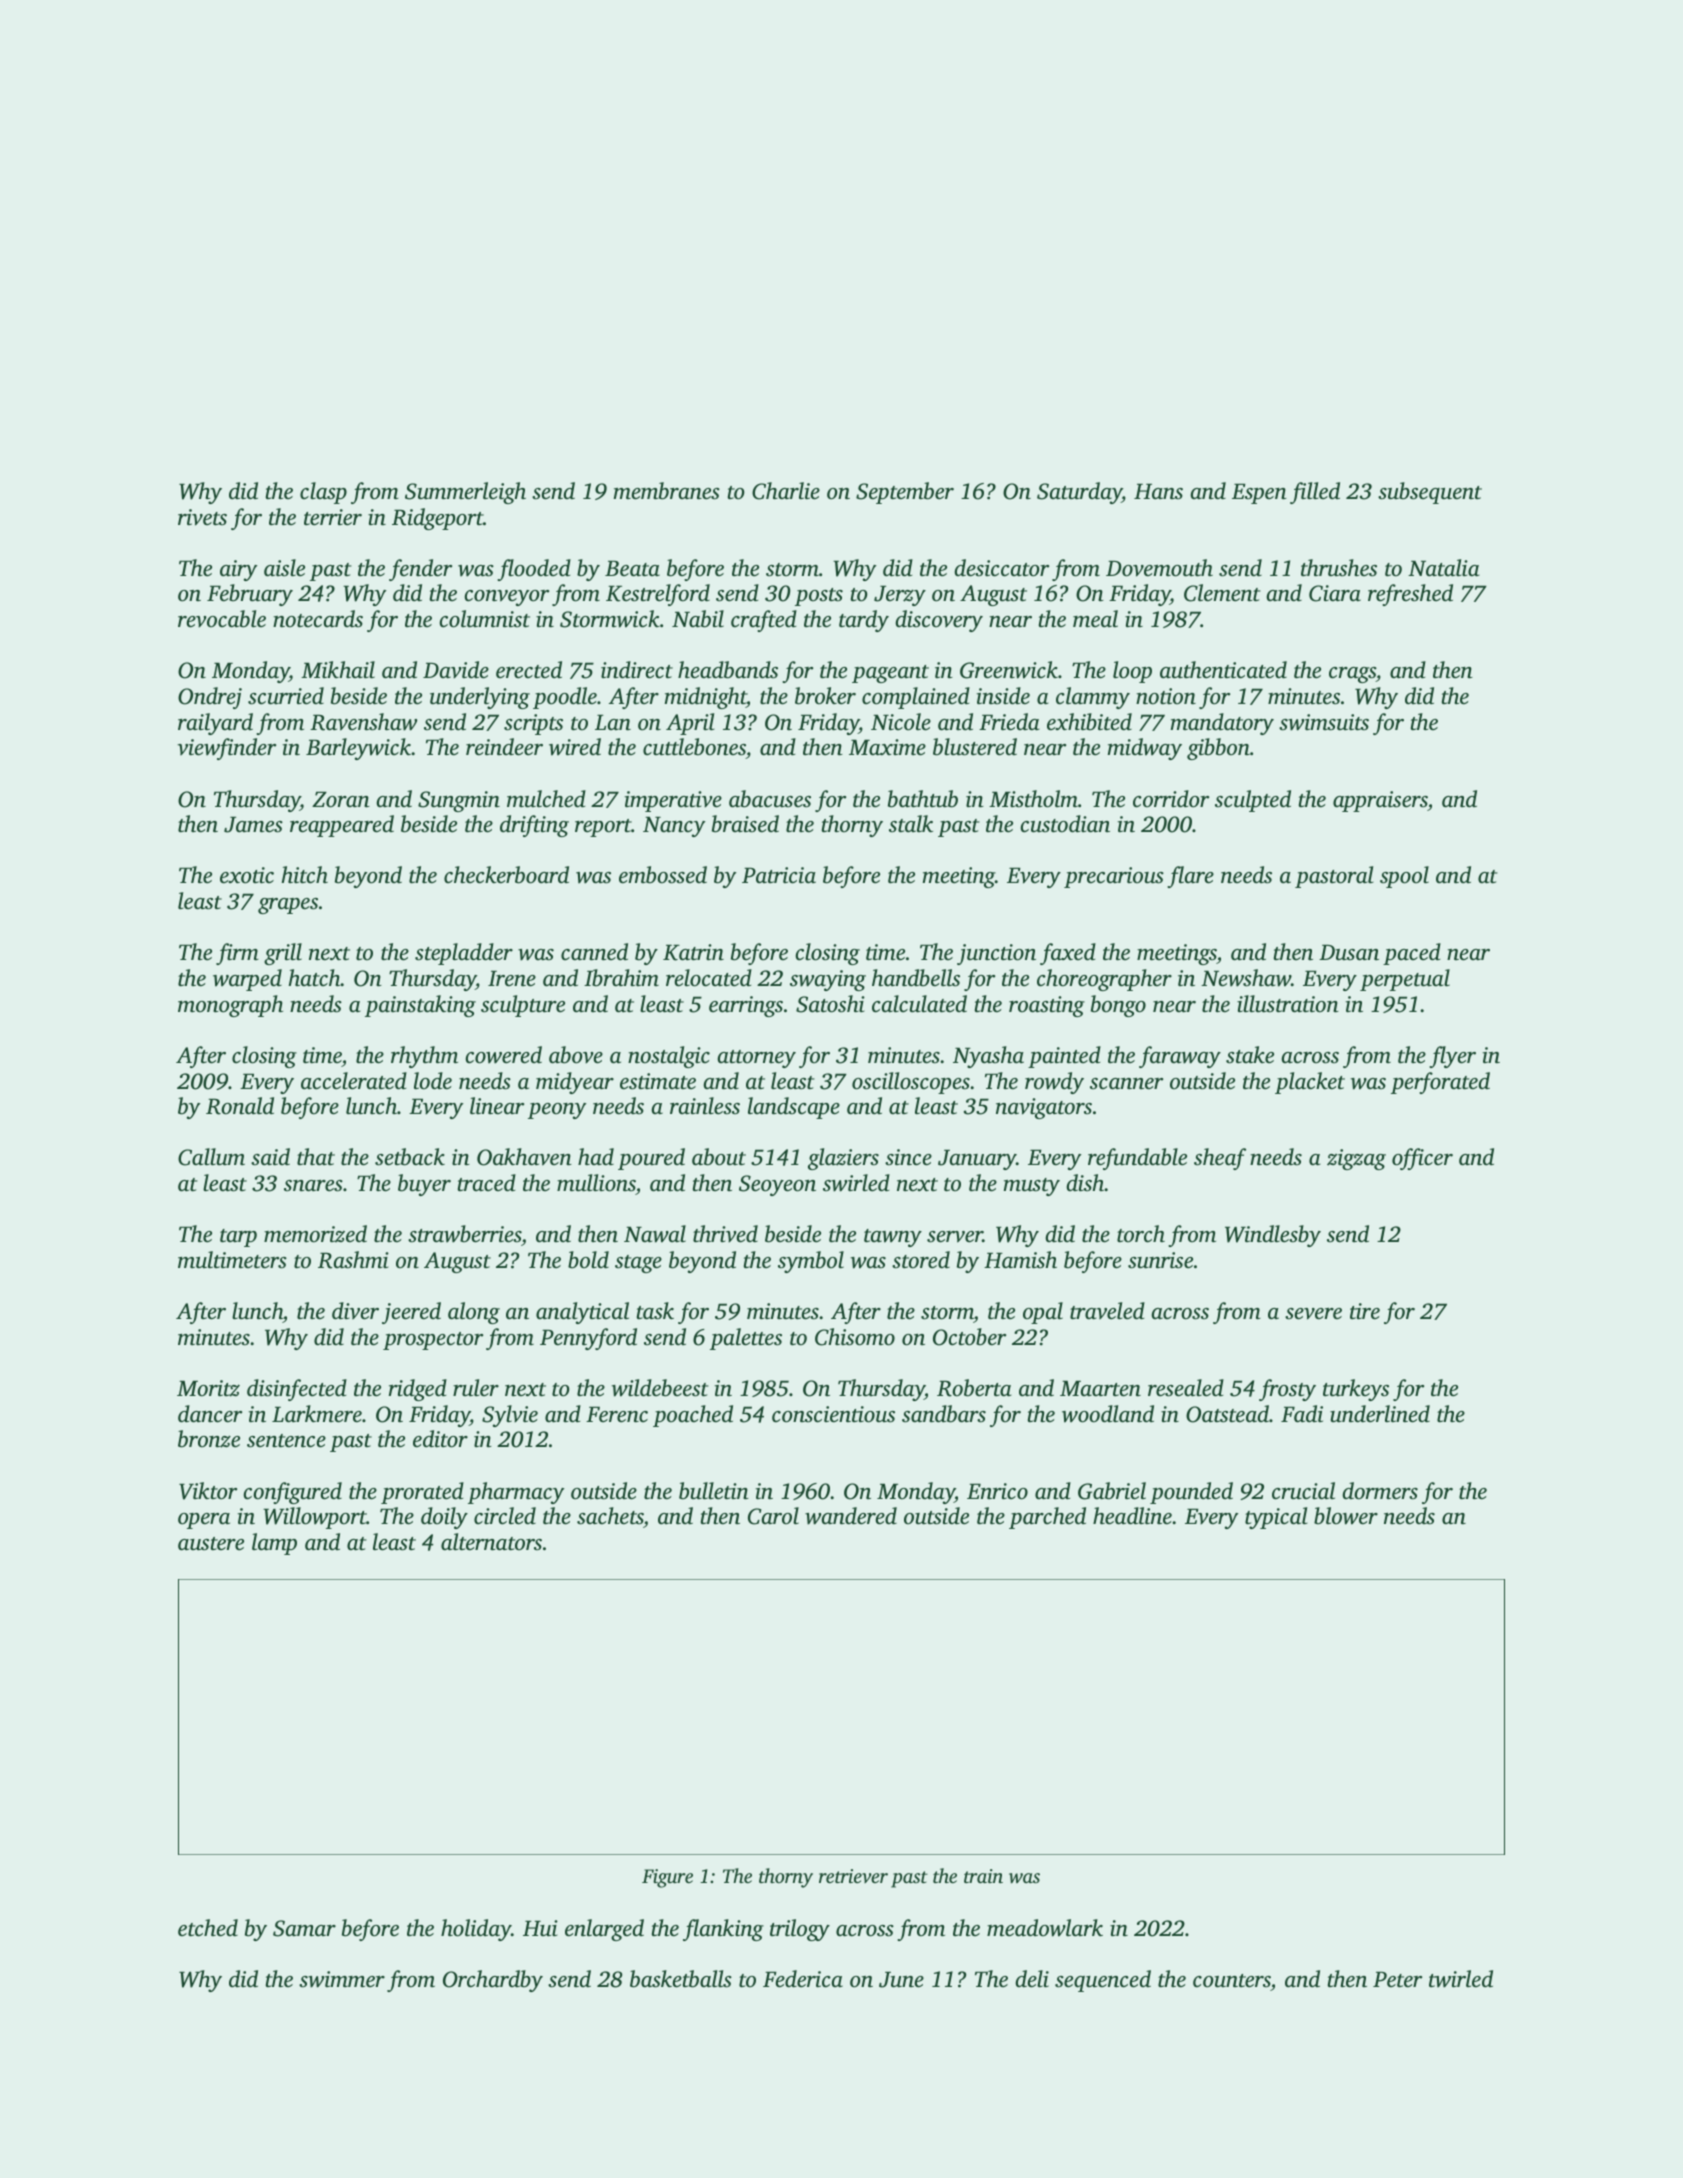 This document has width=1683, height=2178. Describe the element at coordinates (887, 747) in the document. I see `Maxime` at that location.
